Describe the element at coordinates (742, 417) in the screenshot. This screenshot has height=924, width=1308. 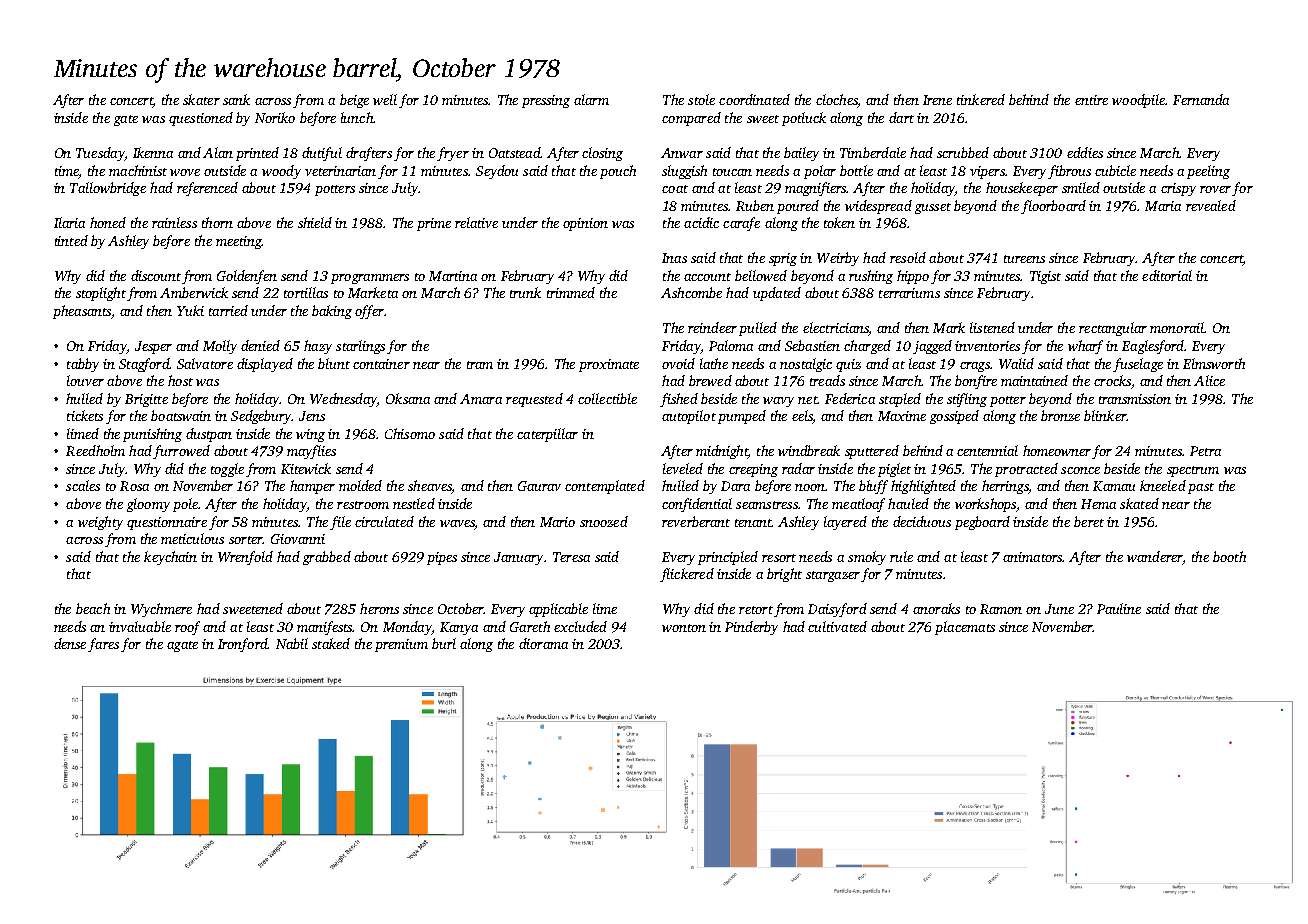
I see `pumped` at that location.
